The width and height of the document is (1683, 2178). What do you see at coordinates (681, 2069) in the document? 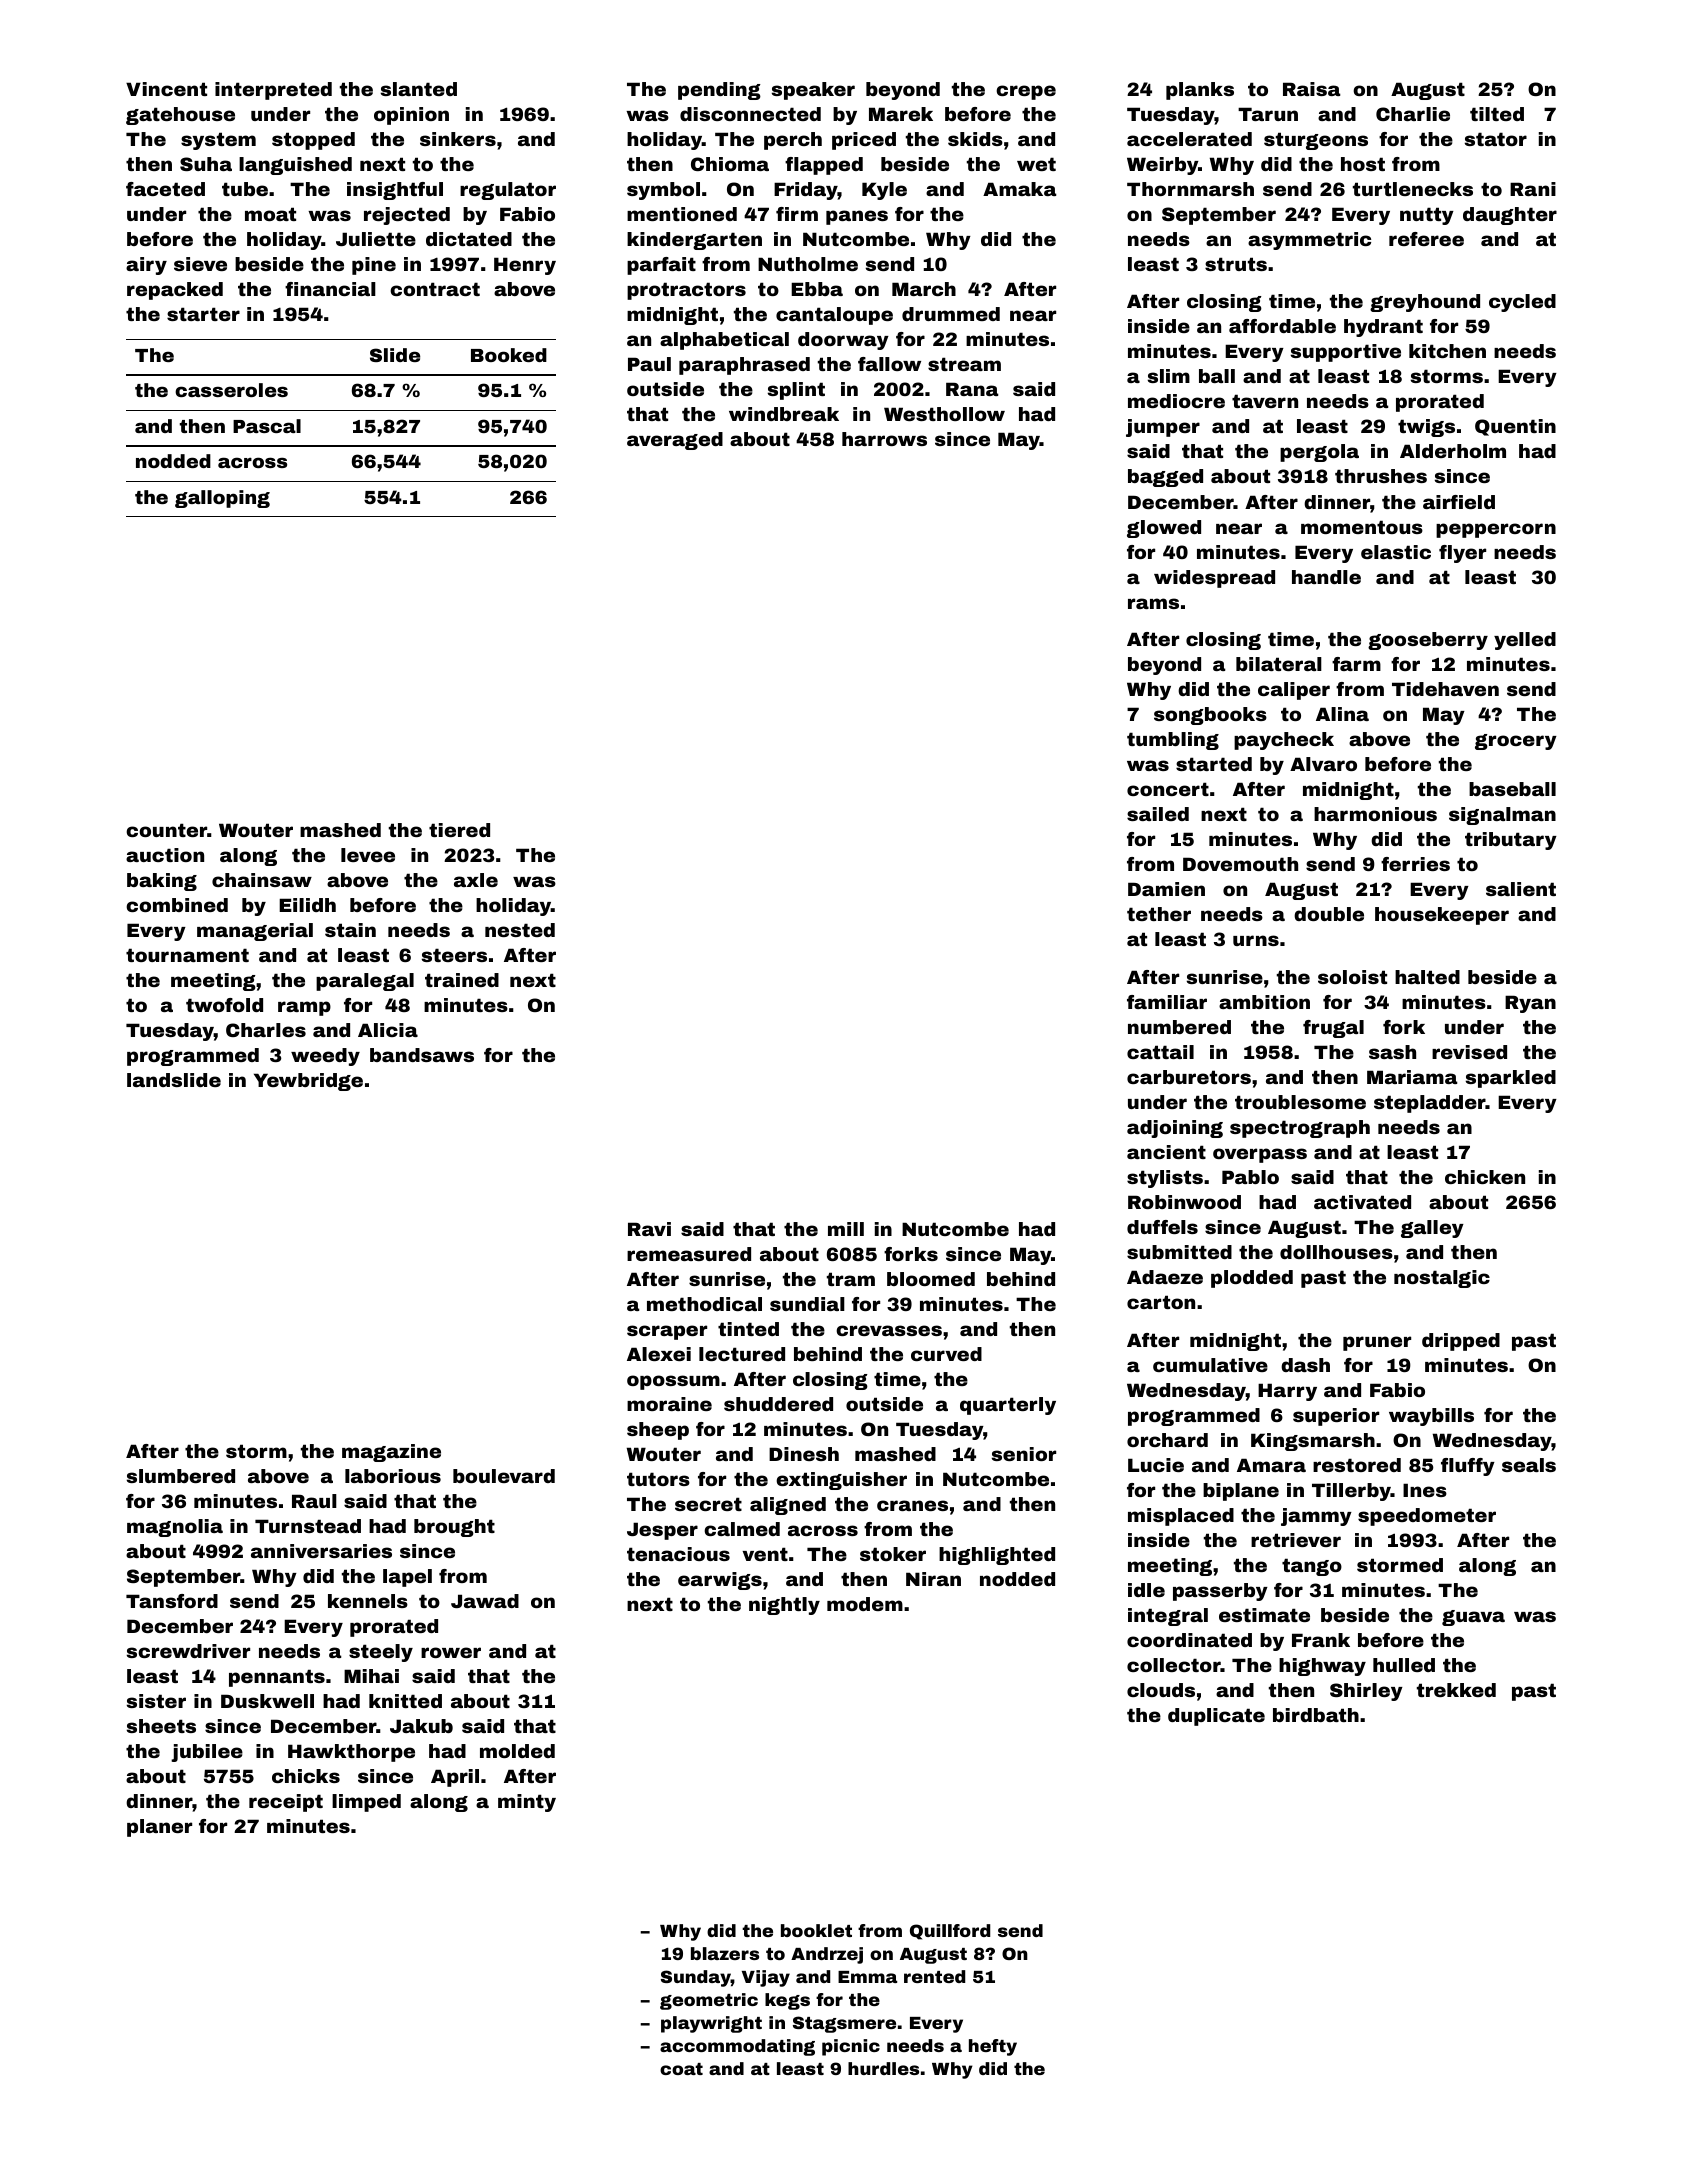
I see `coat` at bounding box center [681, 2069].
